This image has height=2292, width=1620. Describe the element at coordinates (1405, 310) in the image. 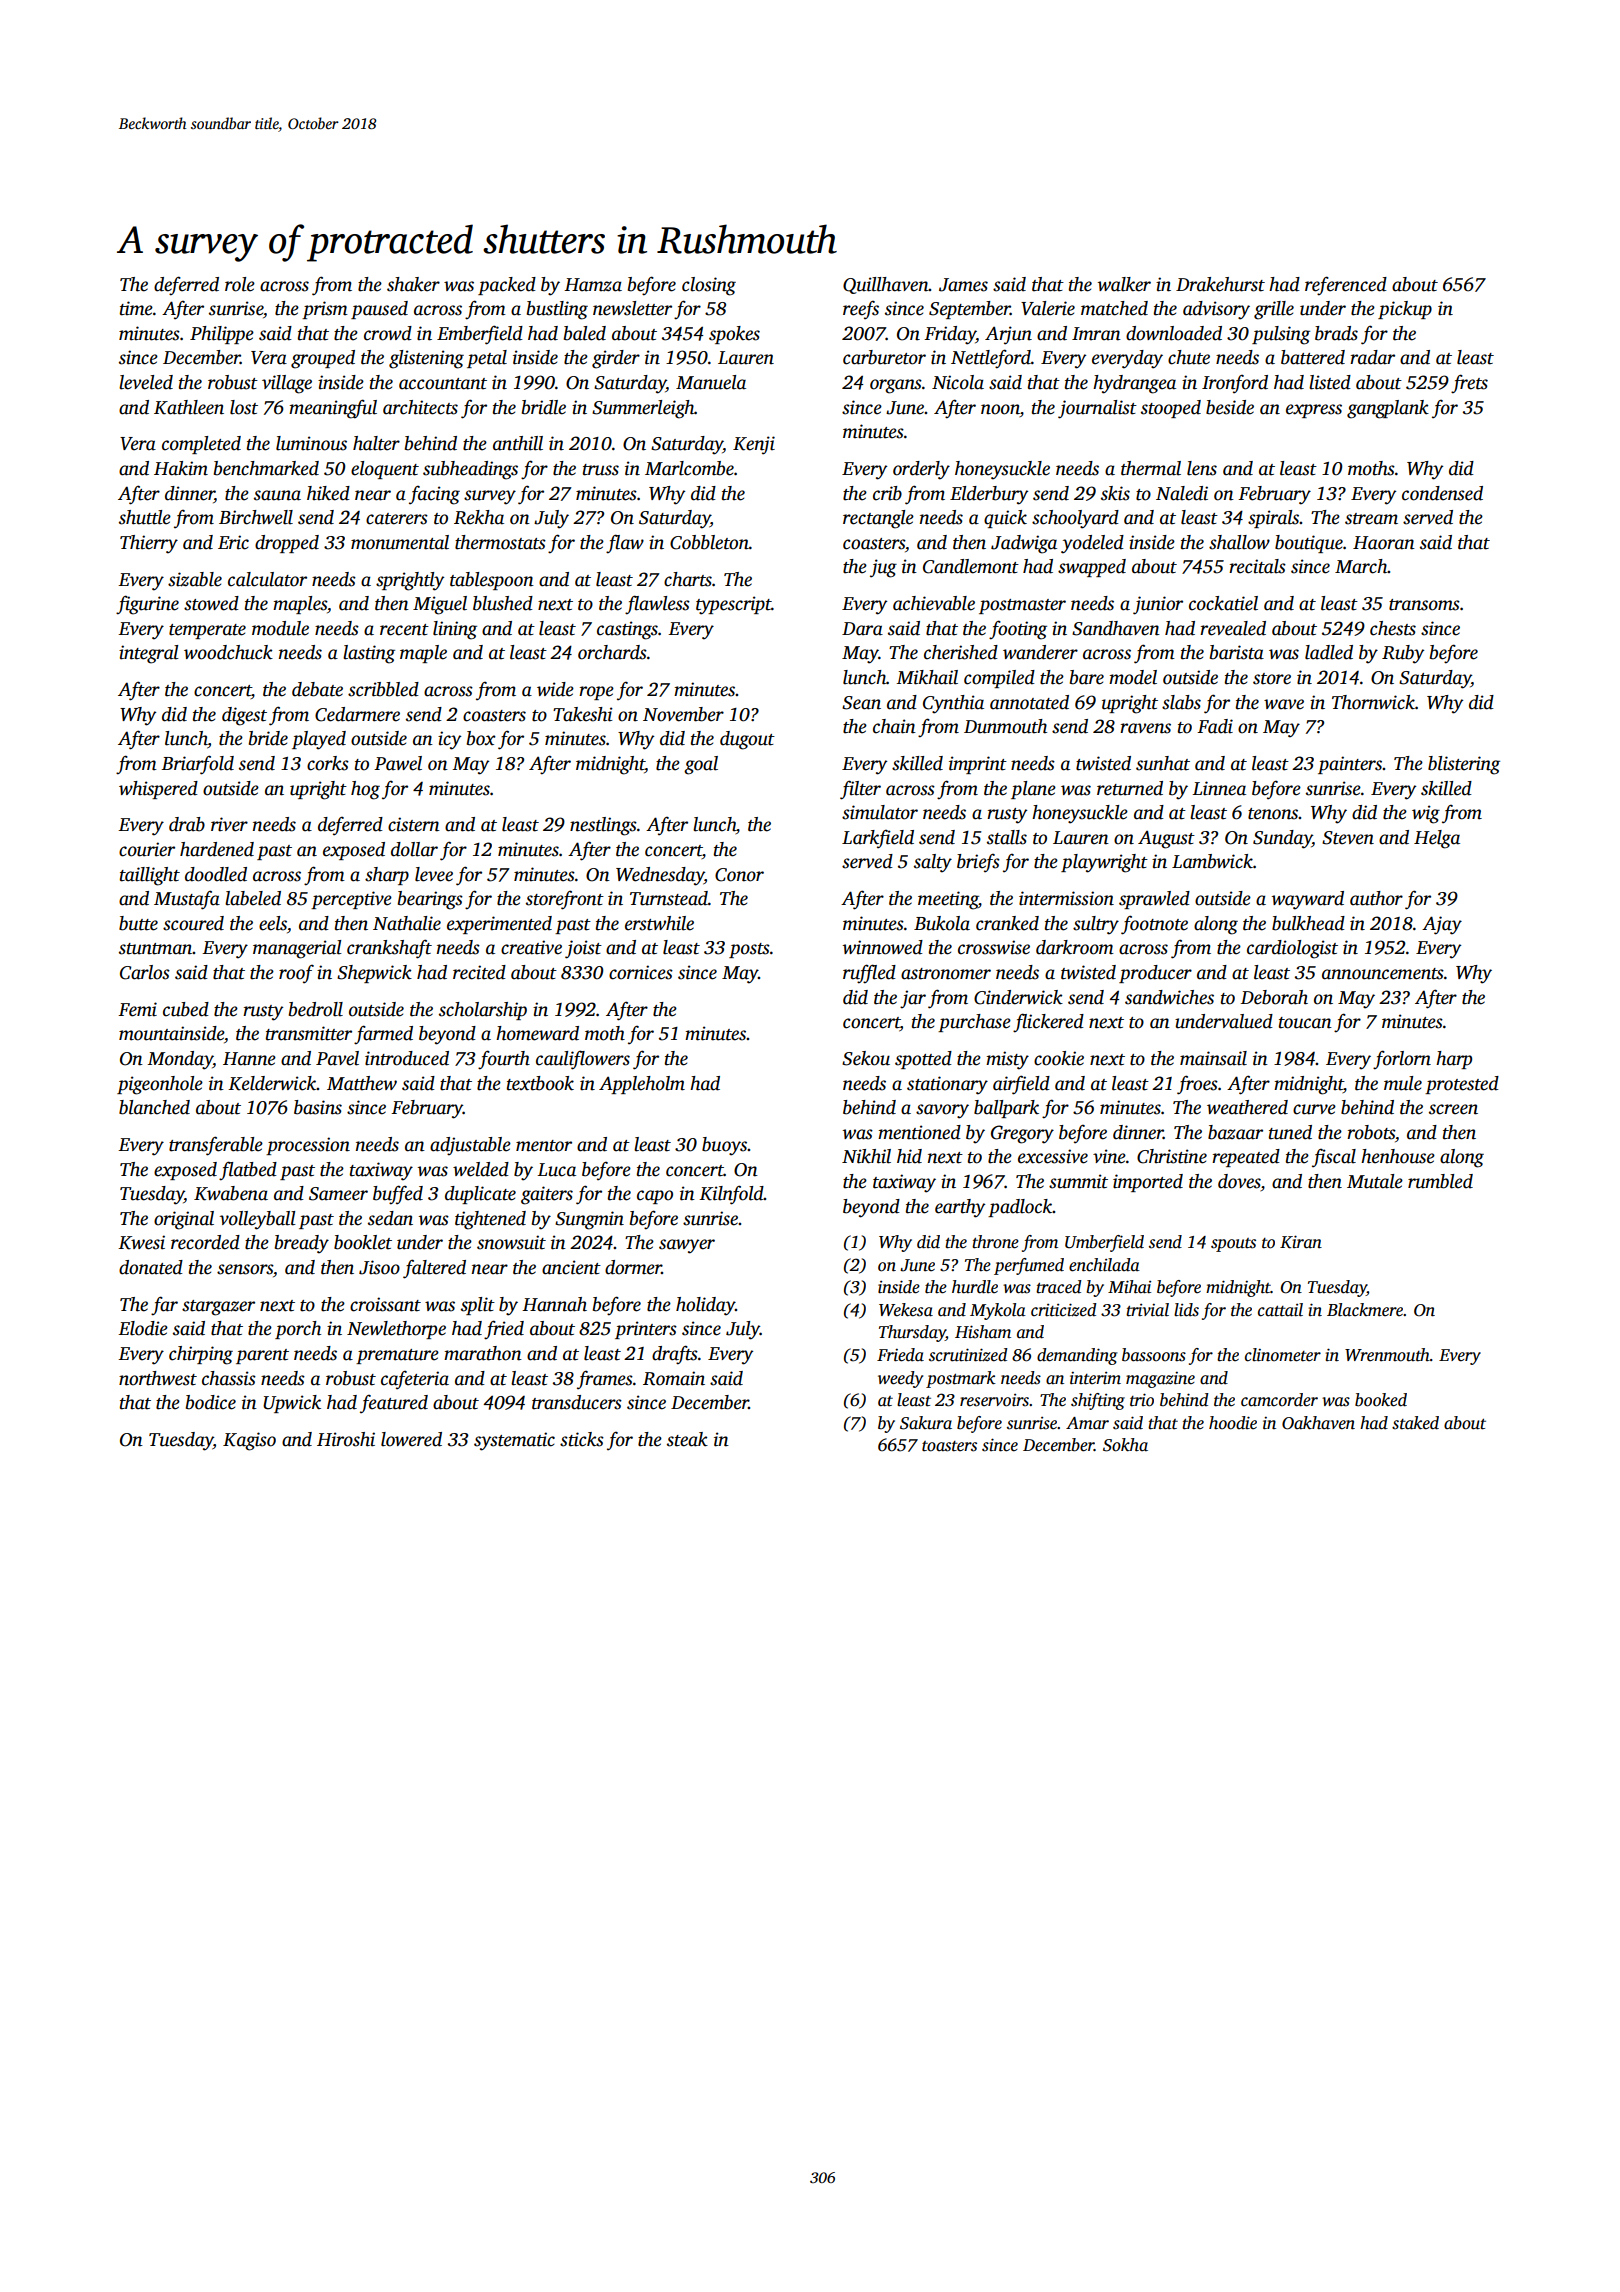

I see `pickup` at that location.
